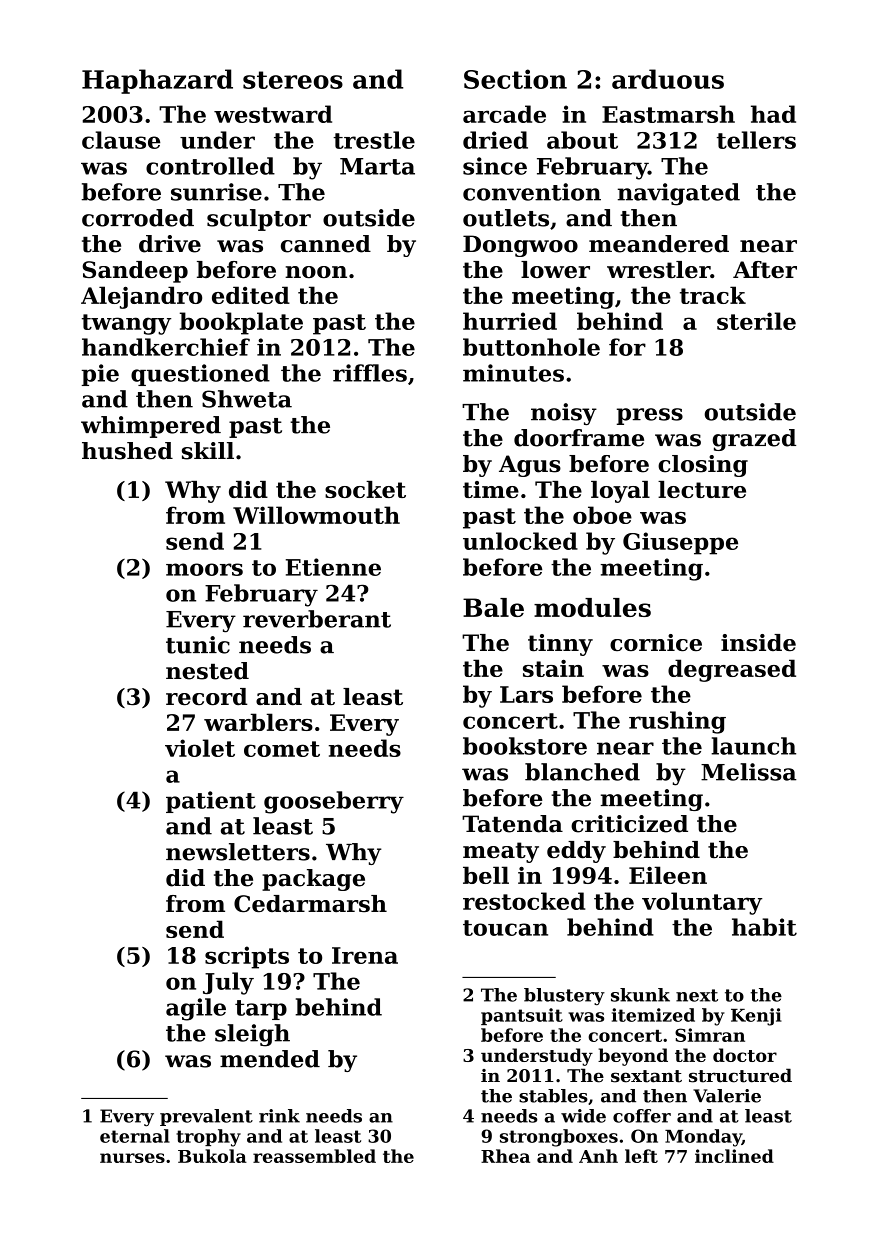  I want to click on Shweta, so click(247, 399).
